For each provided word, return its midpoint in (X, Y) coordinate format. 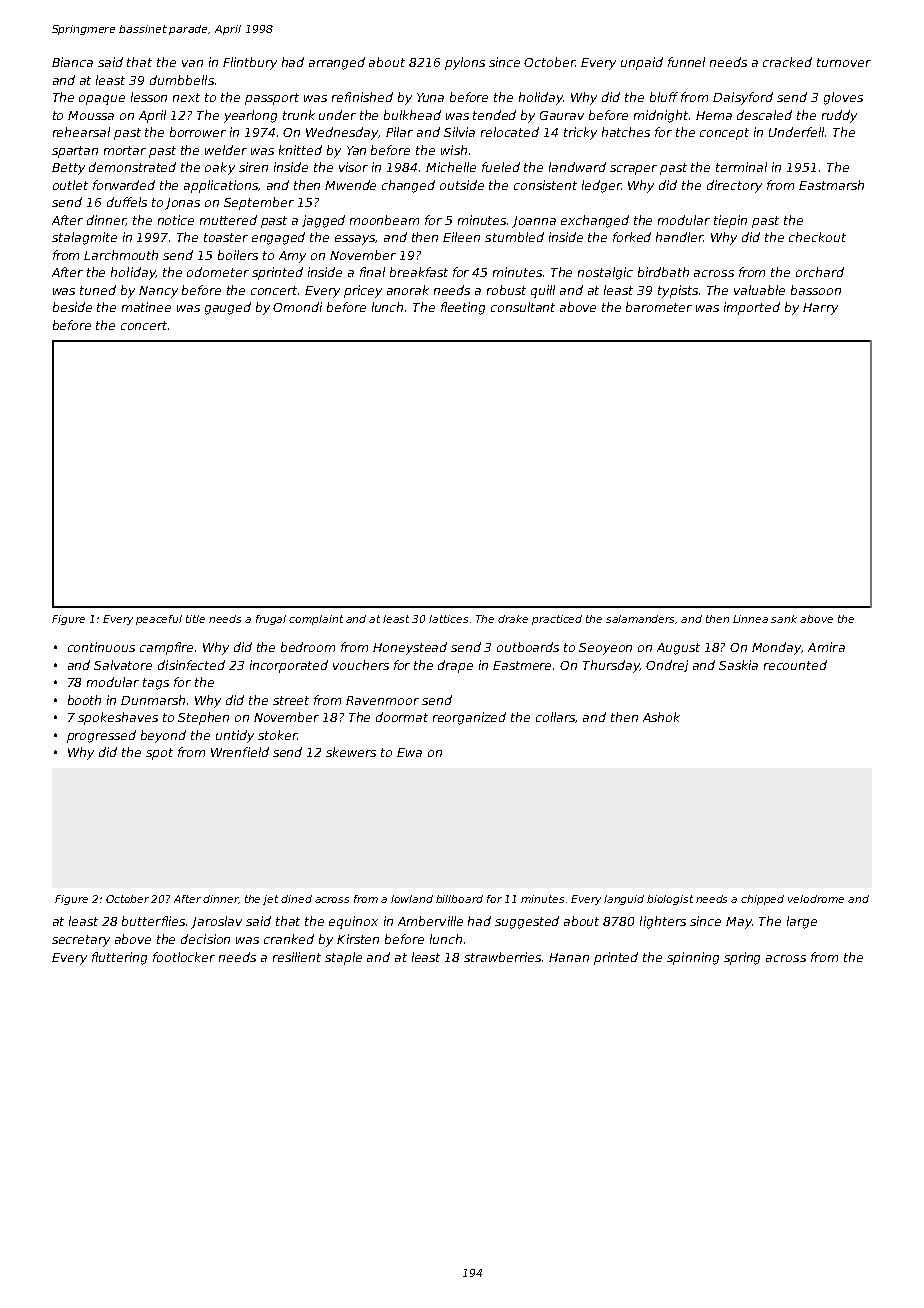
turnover (844, 62)
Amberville (430, 921)
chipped (762, 900)
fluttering (119, 958)
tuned (98, 290)
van (192, 63)
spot (159, 754)
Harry (820, 309)
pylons (465, 63)
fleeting (463, 308)
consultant (523, 307)
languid (624, 900)
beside (72, 307)
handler (680, 237)
